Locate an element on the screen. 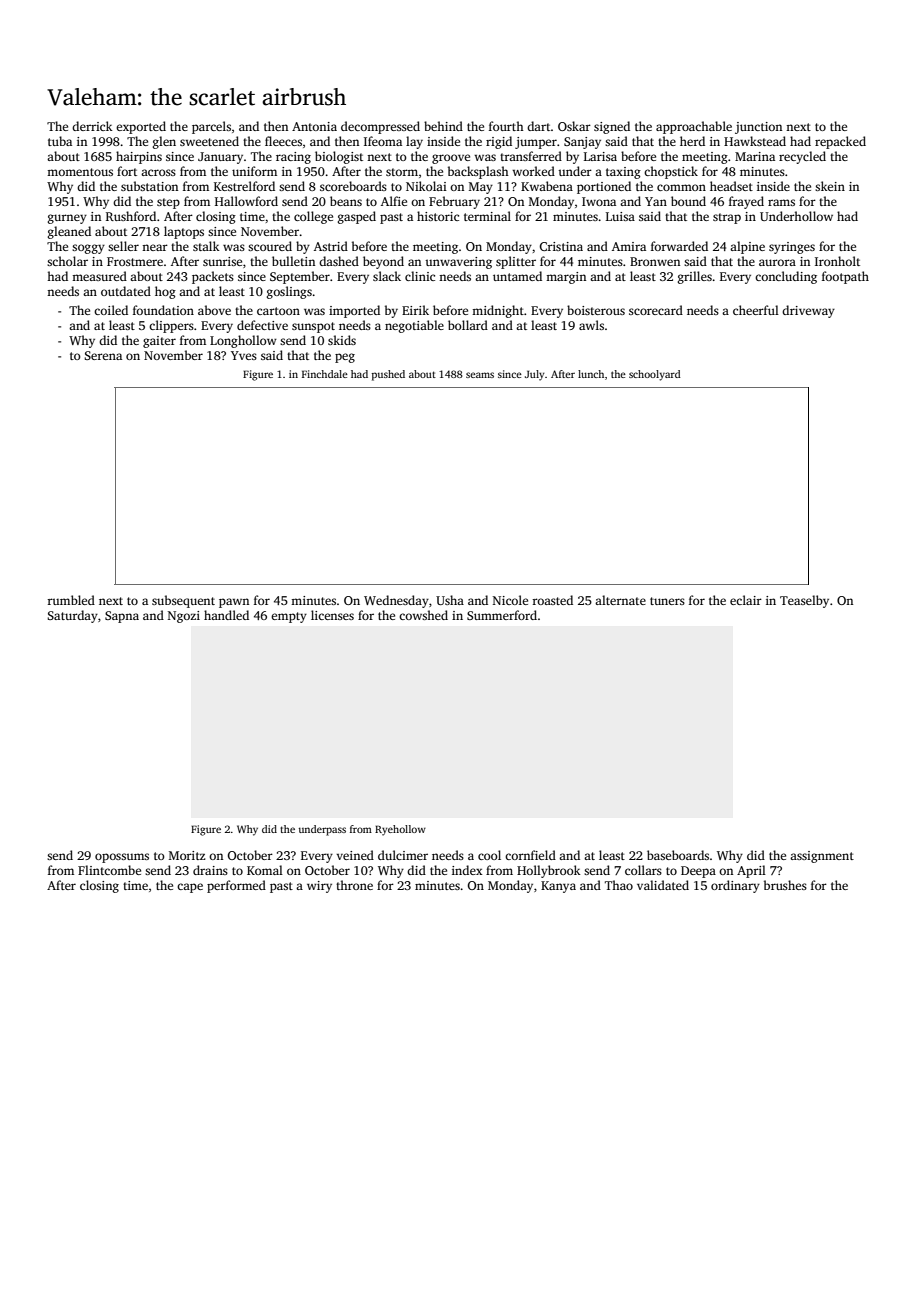  cowshed is located at coordinates (423, 615).
